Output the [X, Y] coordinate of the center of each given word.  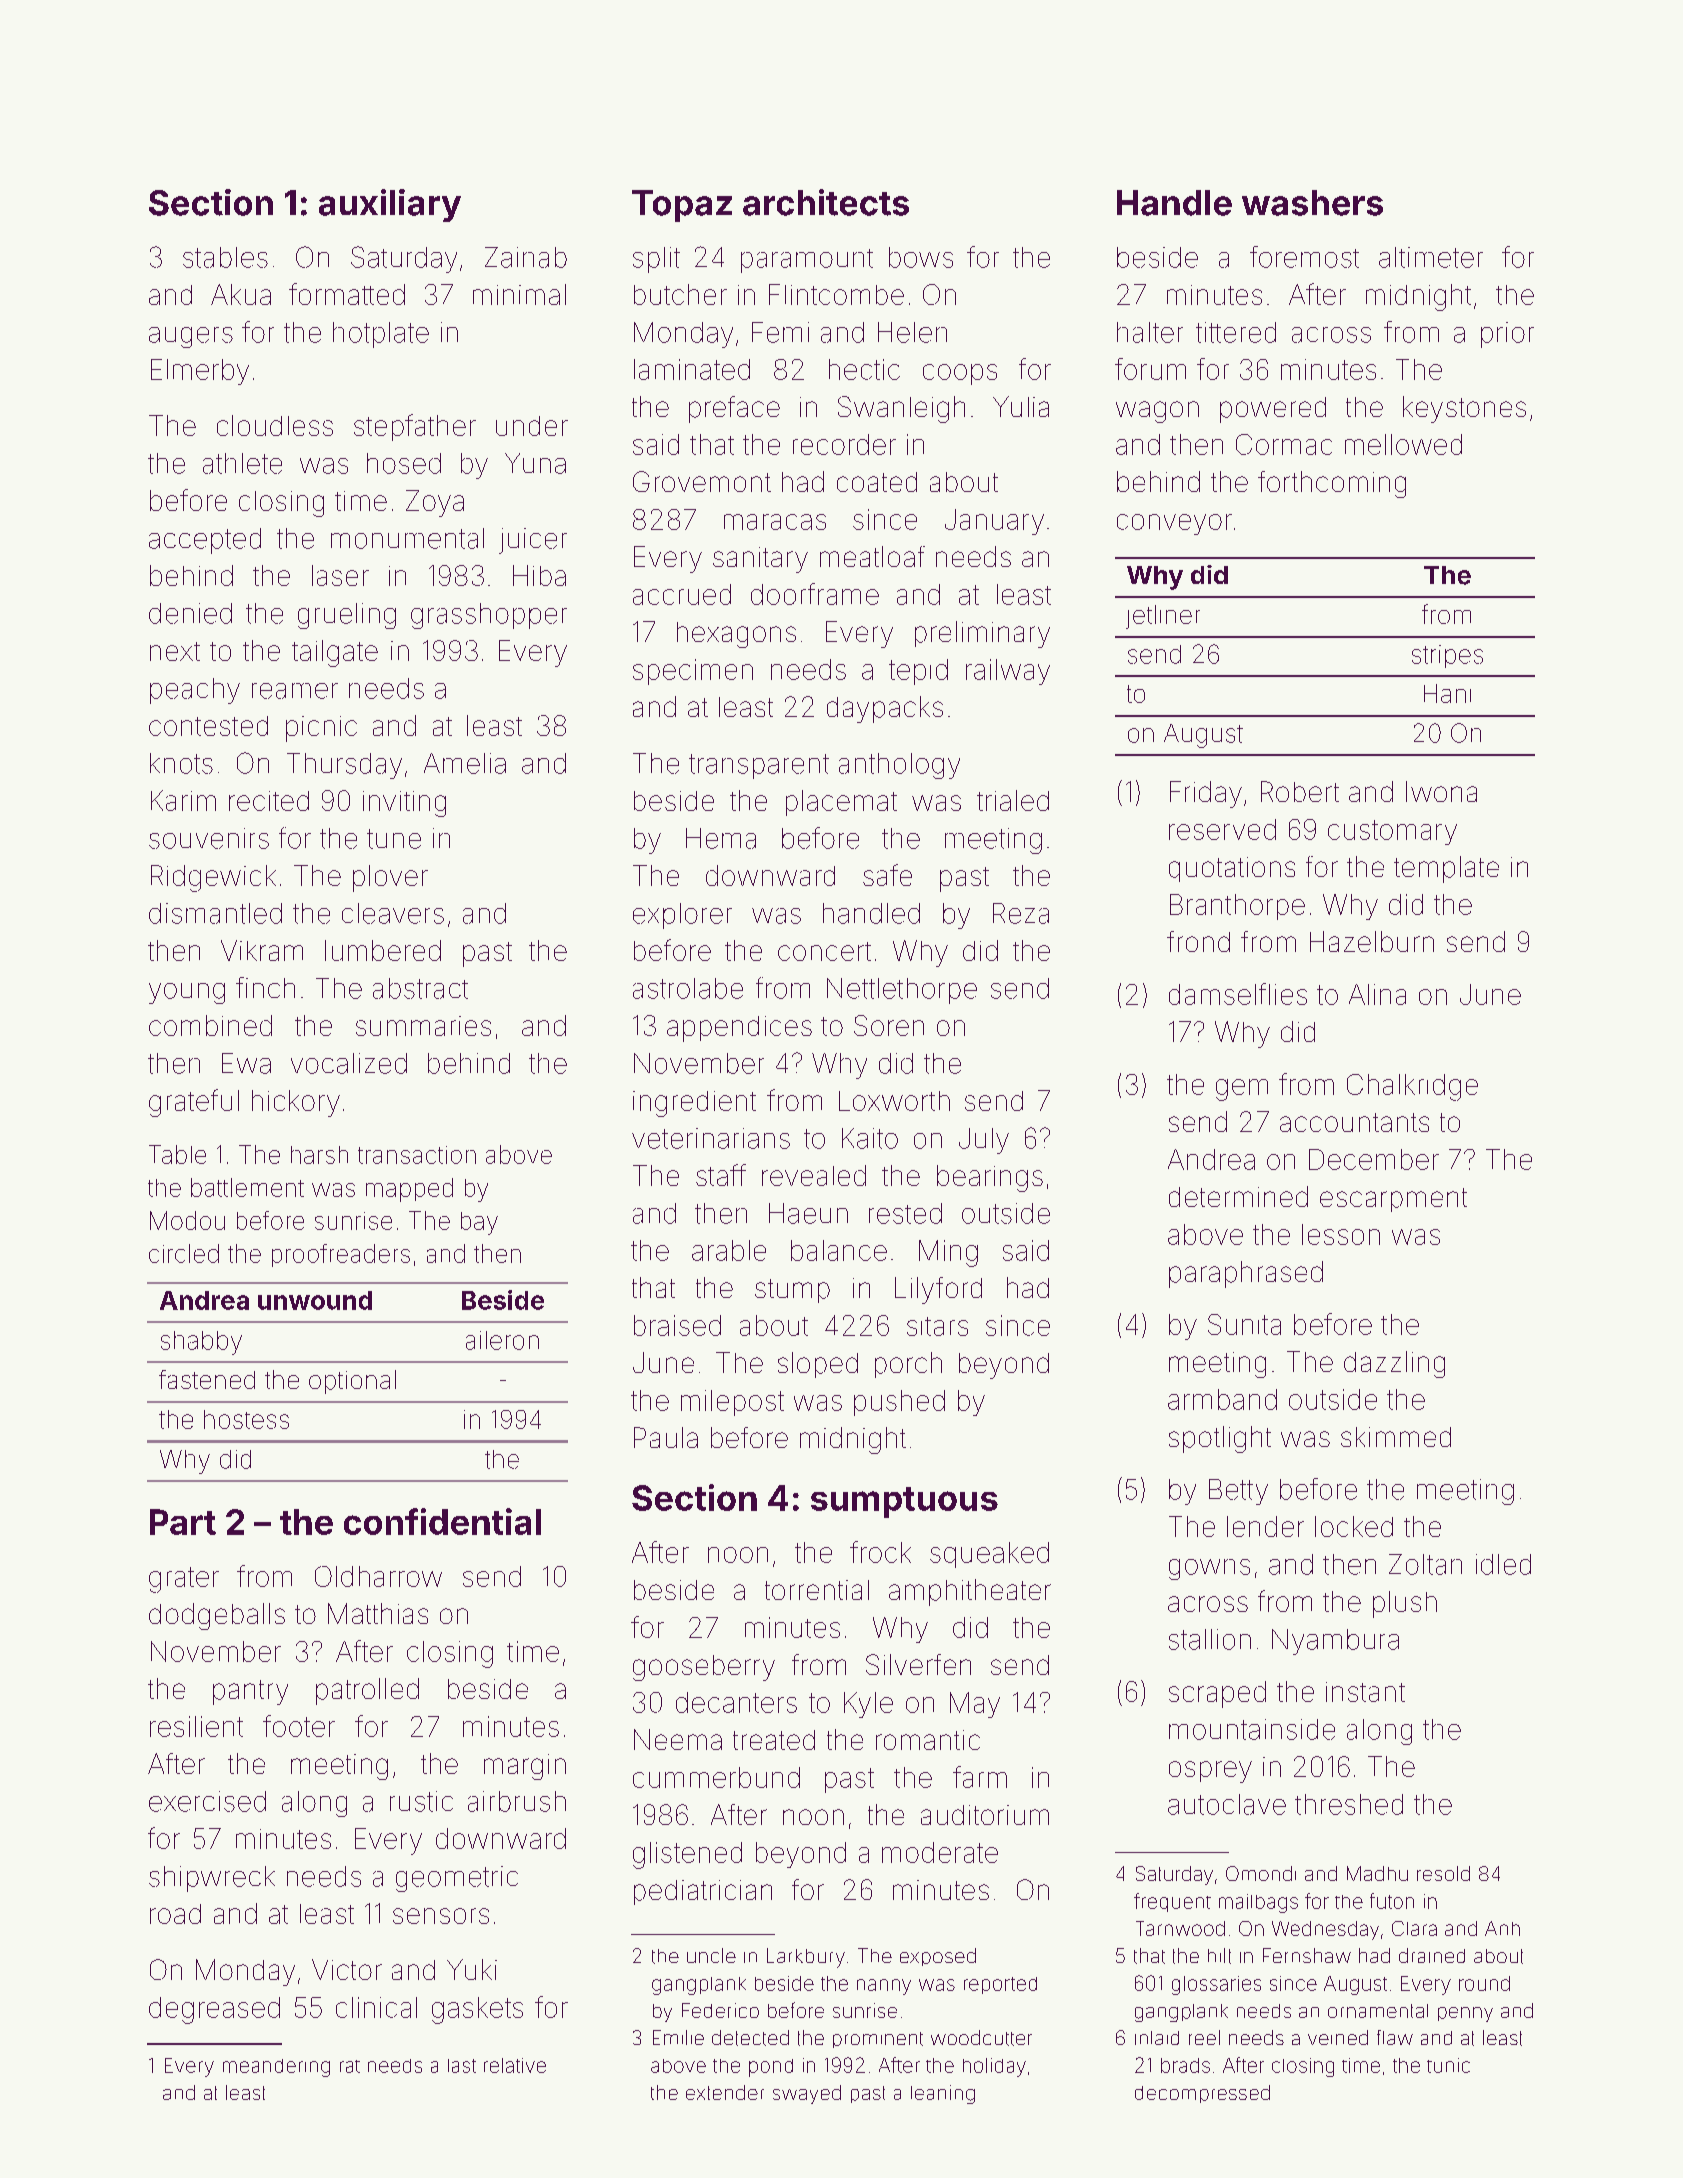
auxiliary [390, 205]
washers [1312, 203]
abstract [420, 988]
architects [826, 202]
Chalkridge [1412, 1087]
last [462, 2066]
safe [887, 875]
